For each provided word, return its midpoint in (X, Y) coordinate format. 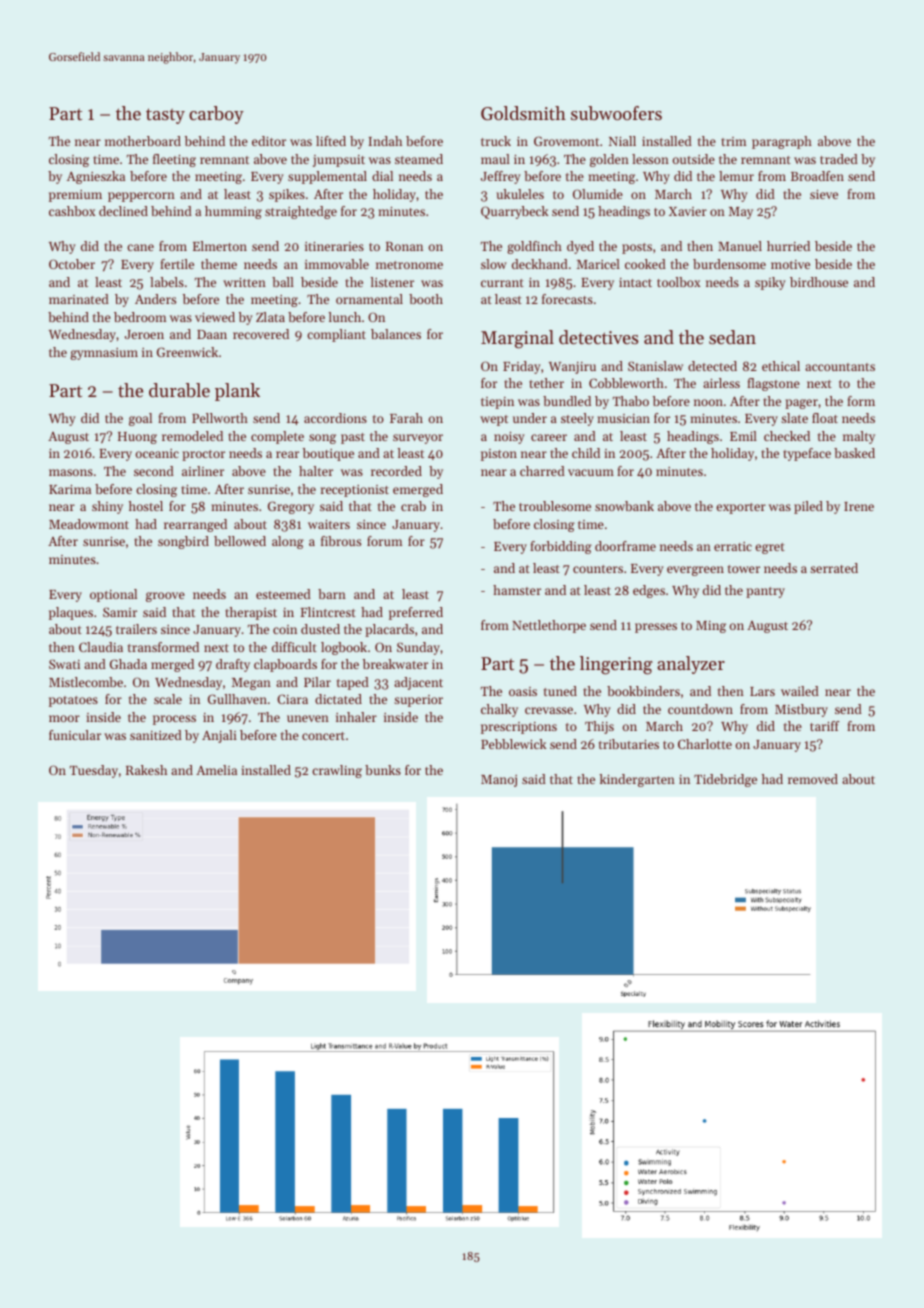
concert (323, 736)
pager (801, 404)
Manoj (499, 781)
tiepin (497, 403)
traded (839, 159)
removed (813, 779)
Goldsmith (523, 113)
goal (140, 419)
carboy (216, 115)
